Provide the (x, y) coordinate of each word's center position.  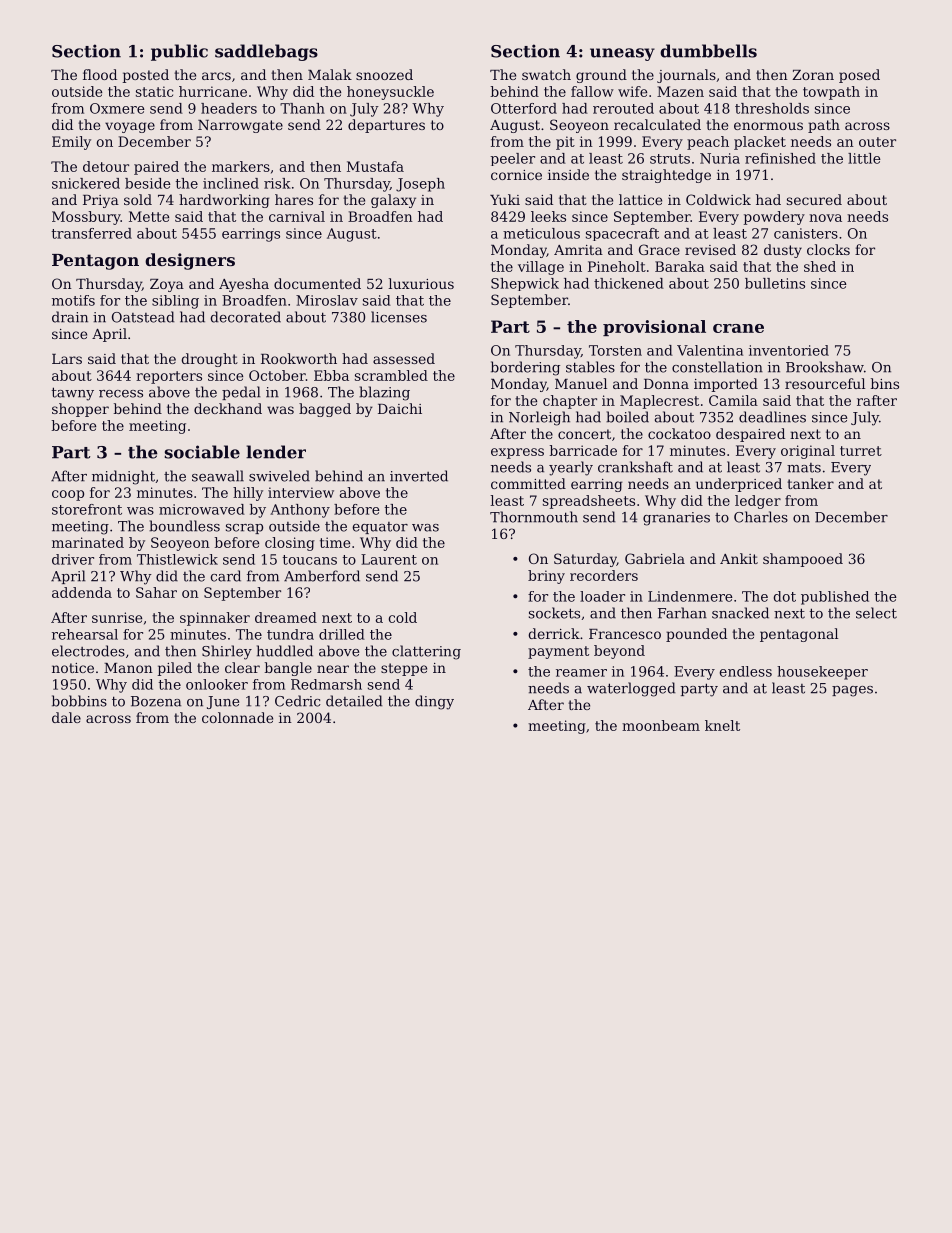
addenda (82, 592)
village (541, 268)
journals (686, 76)
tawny (73, 394)
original (808, 452)
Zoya (167, 285)
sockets (554, 613)
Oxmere (117, 108)
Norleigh (539, 418)
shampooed (803, 560)
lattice (640, 199)
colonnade (237, 717)
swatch (546, 74)
